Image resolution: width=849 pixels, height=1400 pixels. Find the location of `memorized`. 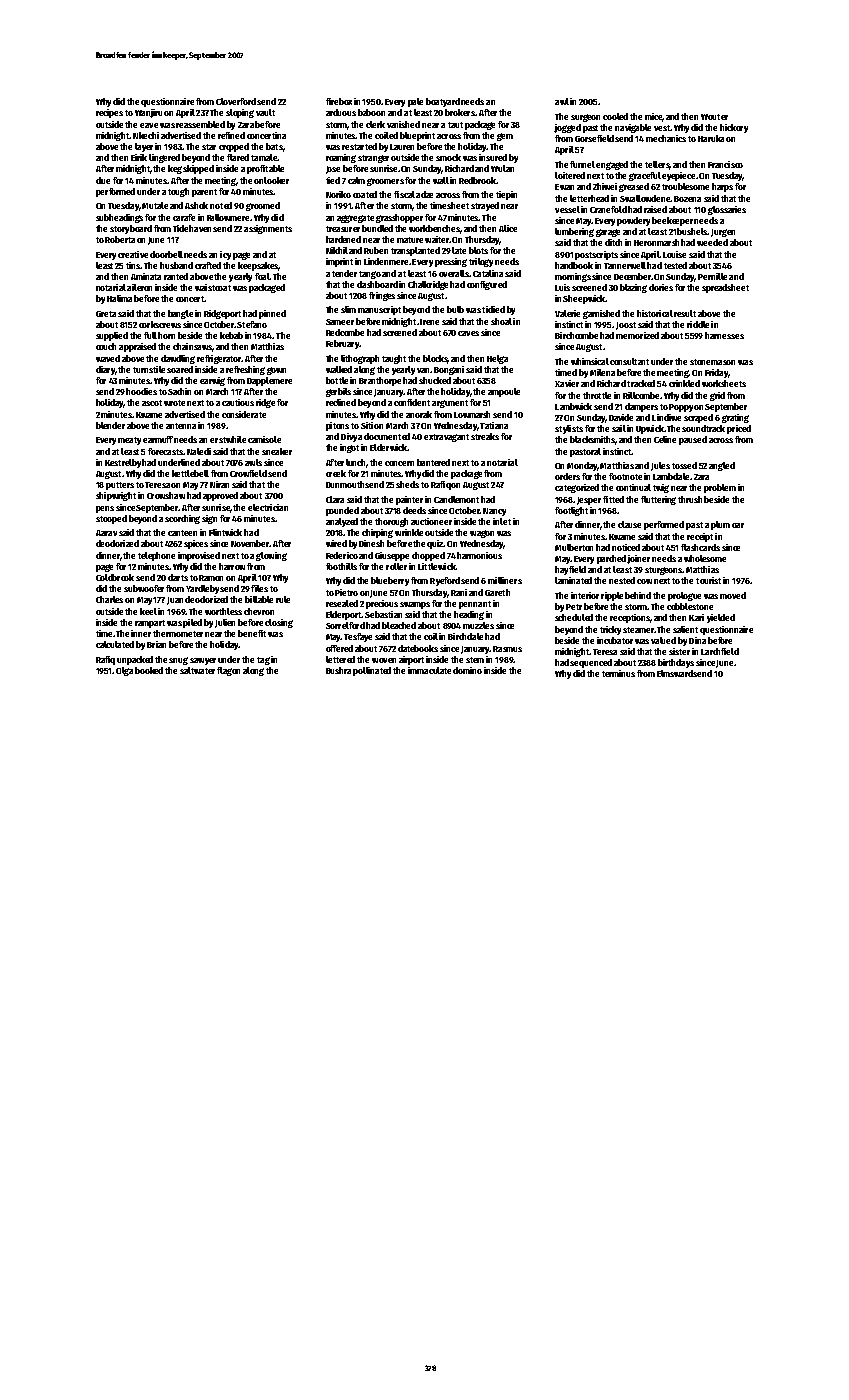

memorized is located at coordinates (637, 335).
